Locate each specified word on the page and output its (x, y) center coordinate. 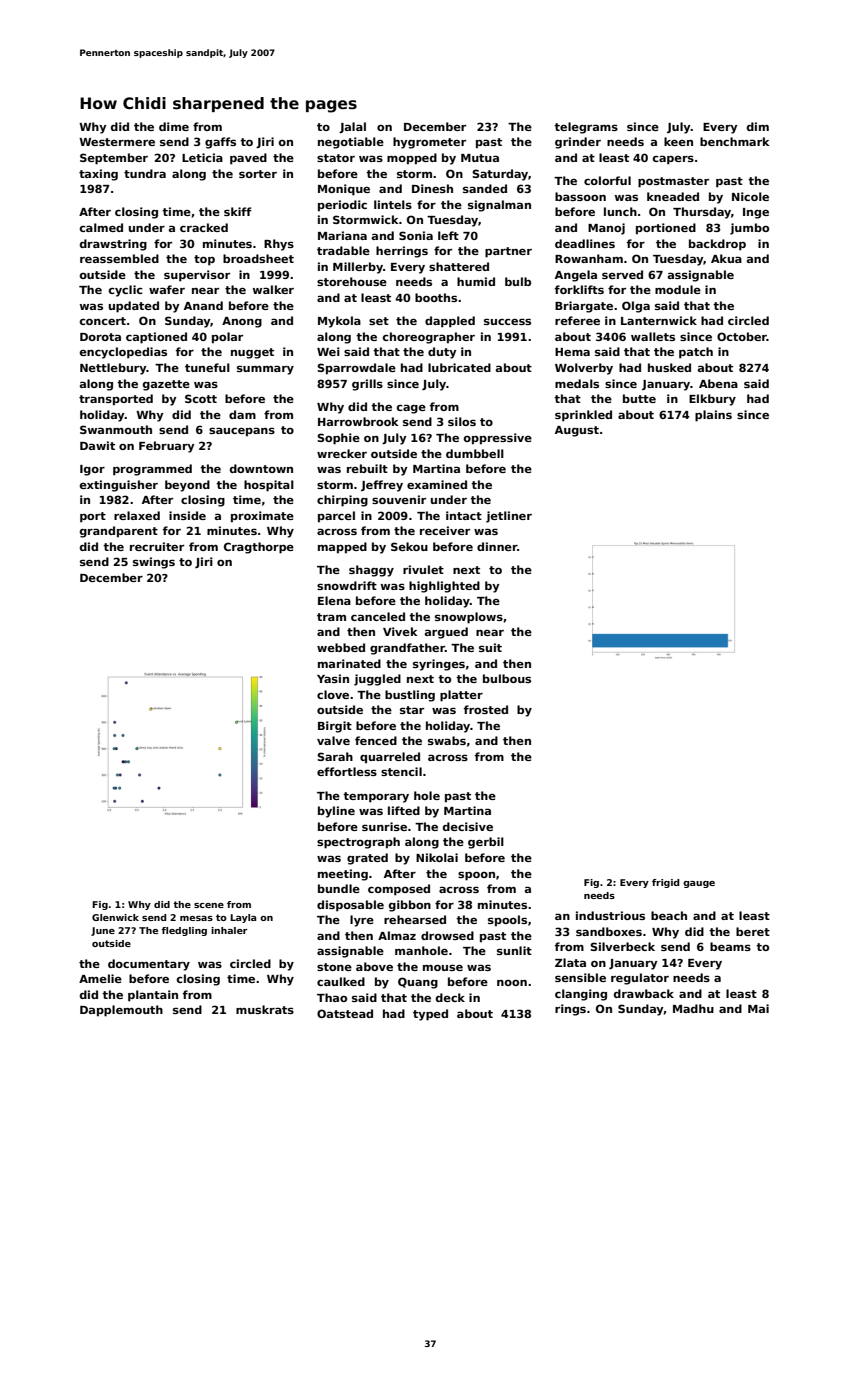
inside (187, 515)
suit (490, 647)
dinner (497, 546)
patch (696, 353)
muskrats (265, 1009)
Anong (242, 322)
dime (174, 126)
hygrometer (429, 143)
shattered (459, 266)
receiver (445, 530)
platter (461, 696)
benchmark (735, 141)
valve (333, 740)
